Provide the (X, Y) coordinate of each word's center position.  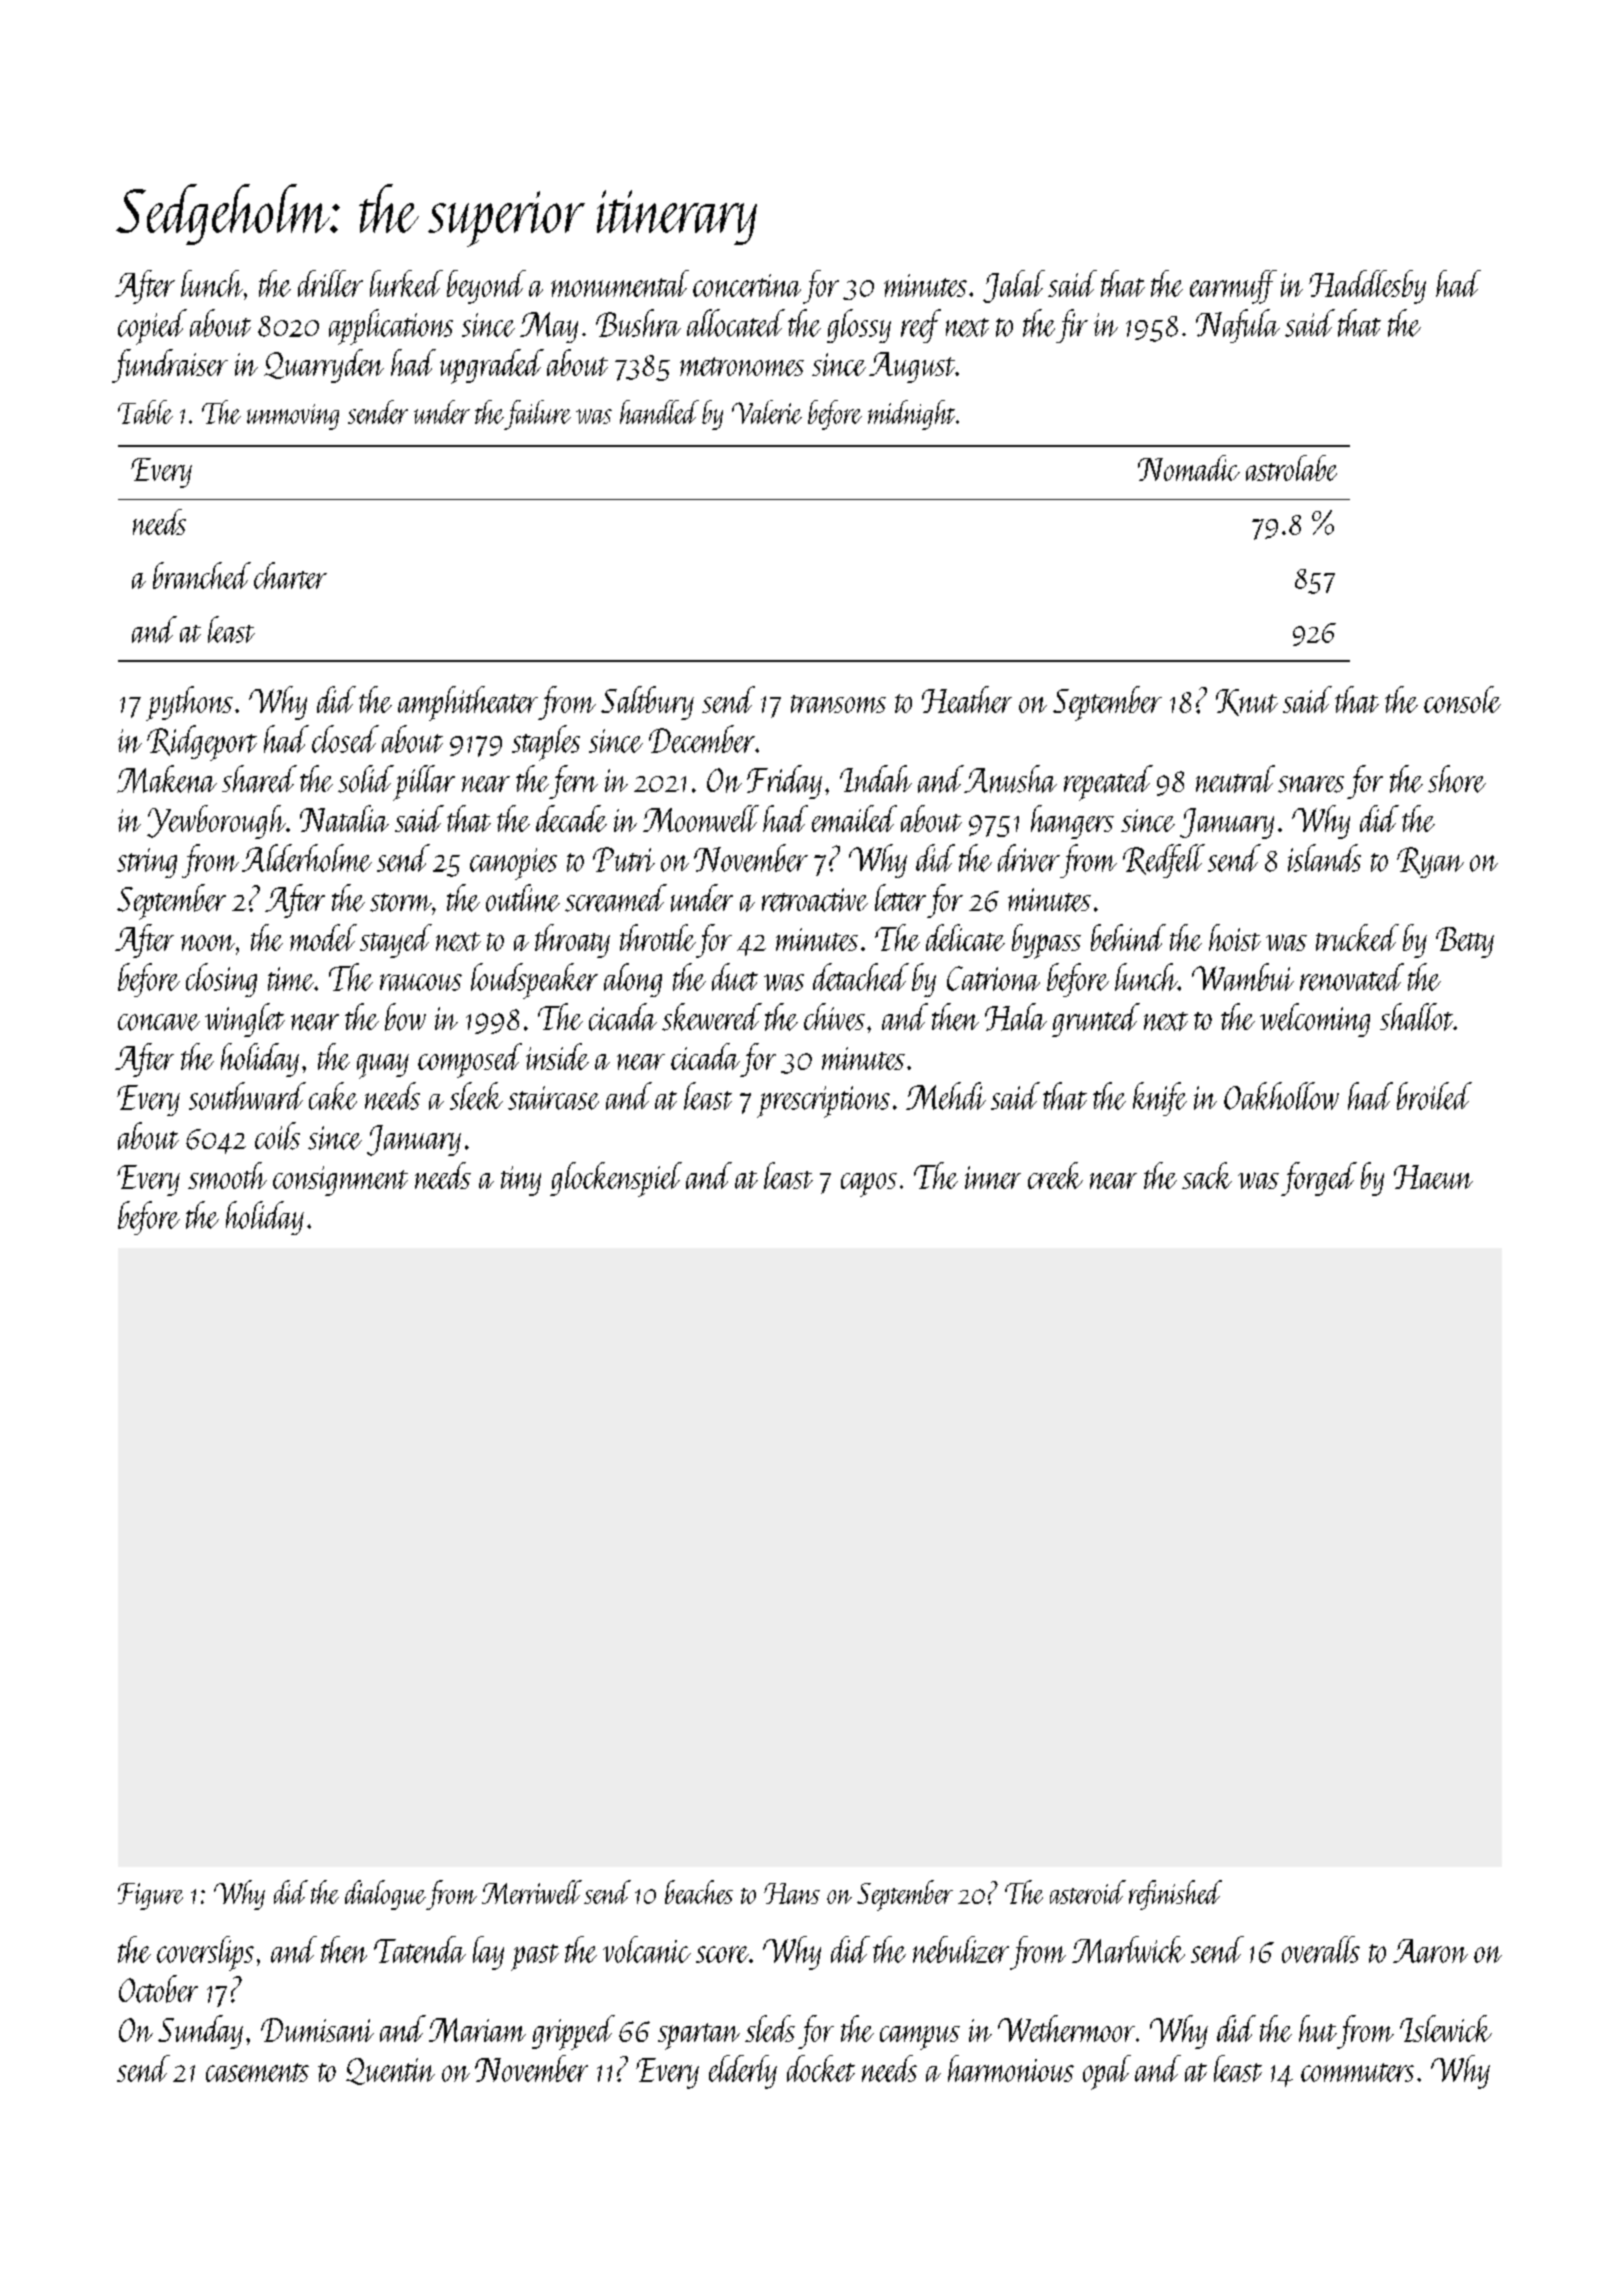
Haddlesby (1367, 287)
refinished (1175, 1895)
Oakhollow (1281, 1096)
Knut (1247, 702)
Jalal (1014, 286)
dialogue (385, 1895)
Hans (792, 1893)
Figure (150, 1896)
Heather (967, 699)
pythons (189, 703)
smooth (227, 1175)
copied (152, 327)
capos (869, 1185)
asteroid (1088, 1892)
